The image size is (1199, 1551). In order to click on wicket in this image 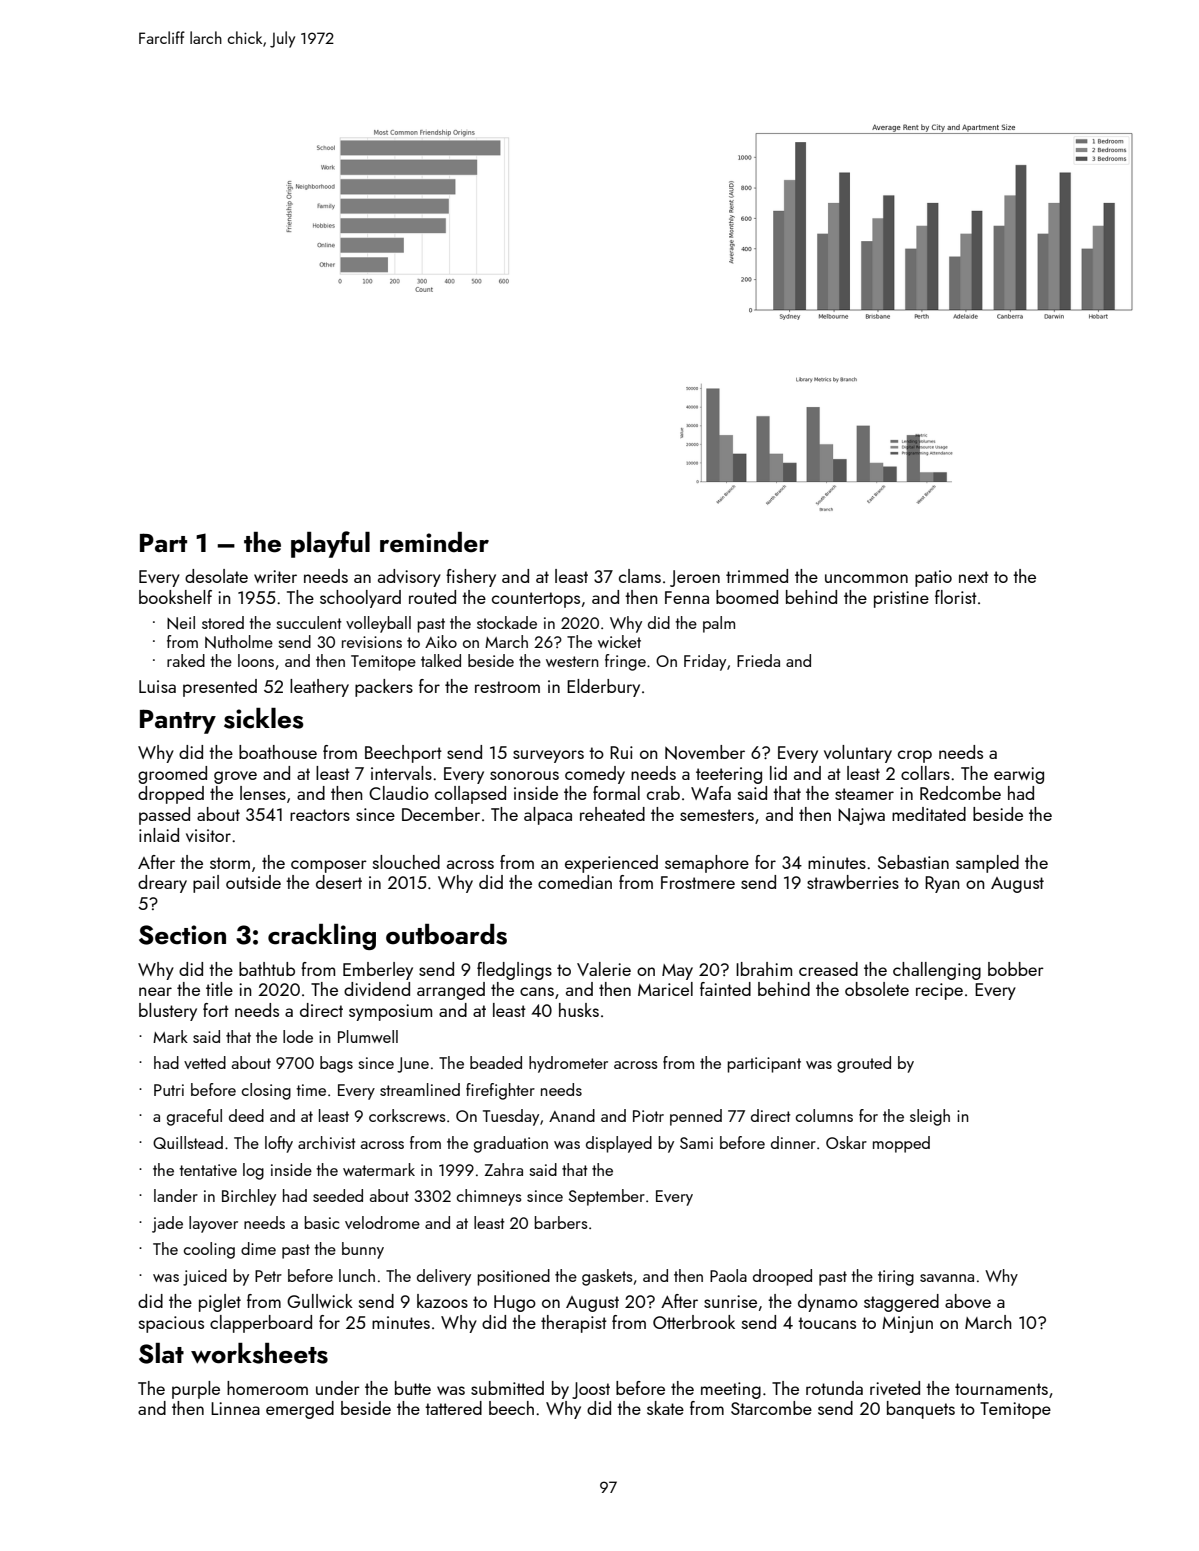, I will do `click(619, 641)`.
